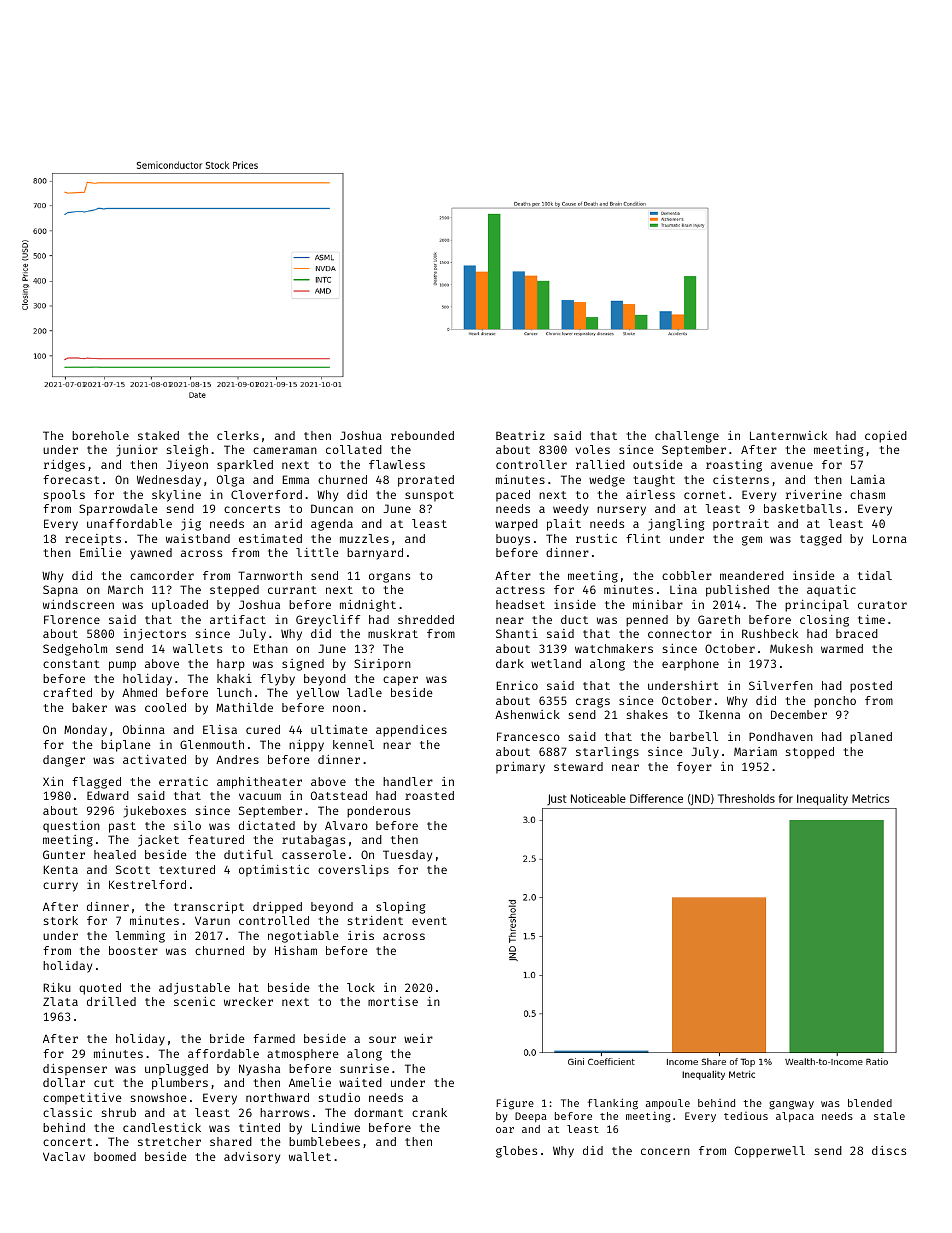  Describe the element at coordinates (400, 681) in the screenshot. I see `caper` at that location.
